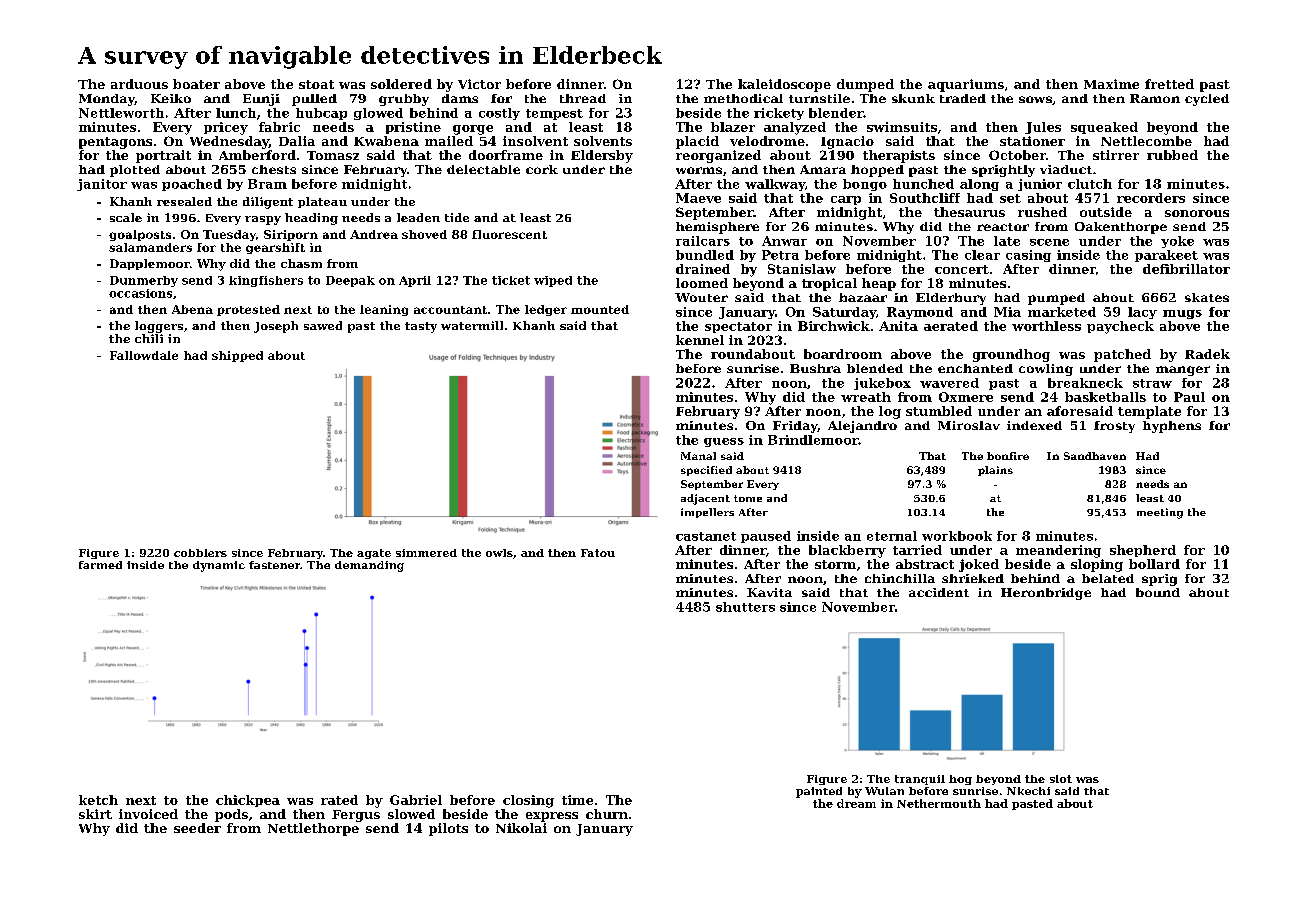 This page has height=924, width=1308. What do you see at coordinates (1095, 456) in the page?
I see `Sandhaven` at bounding box center [1095, 456].
